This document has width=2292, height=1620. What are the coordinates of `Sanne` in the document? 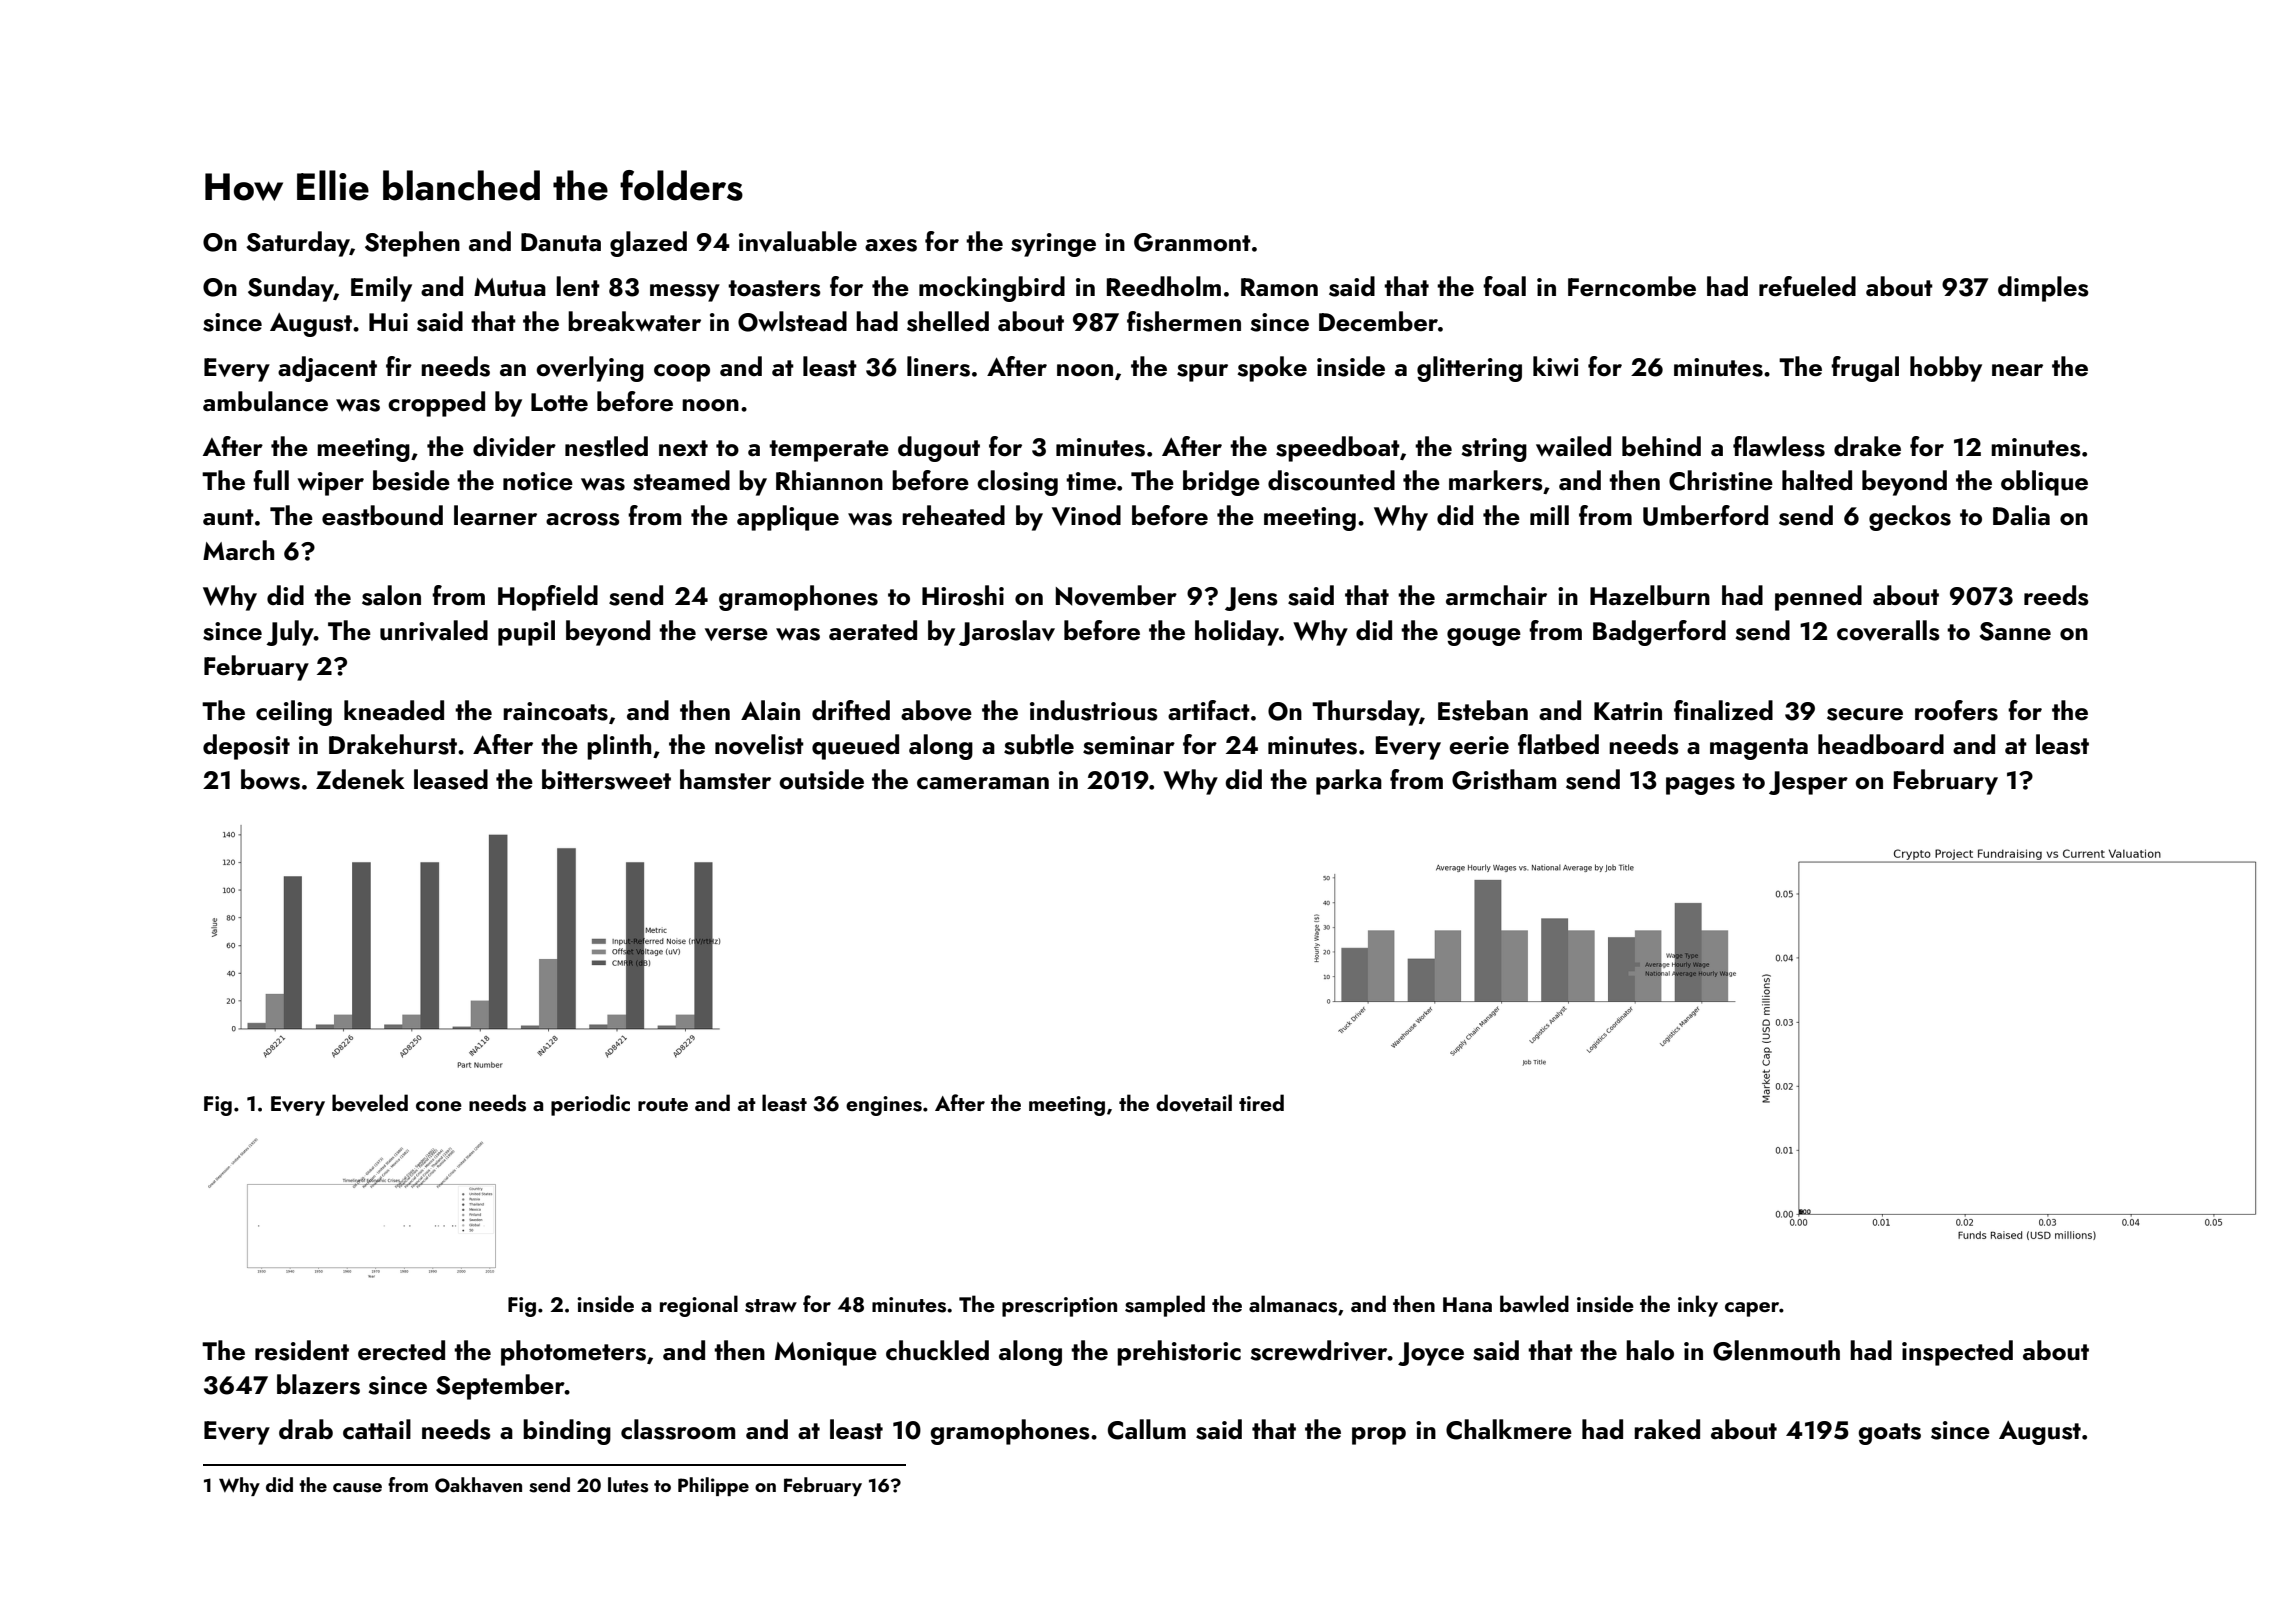 It's located at (2015, 631).
